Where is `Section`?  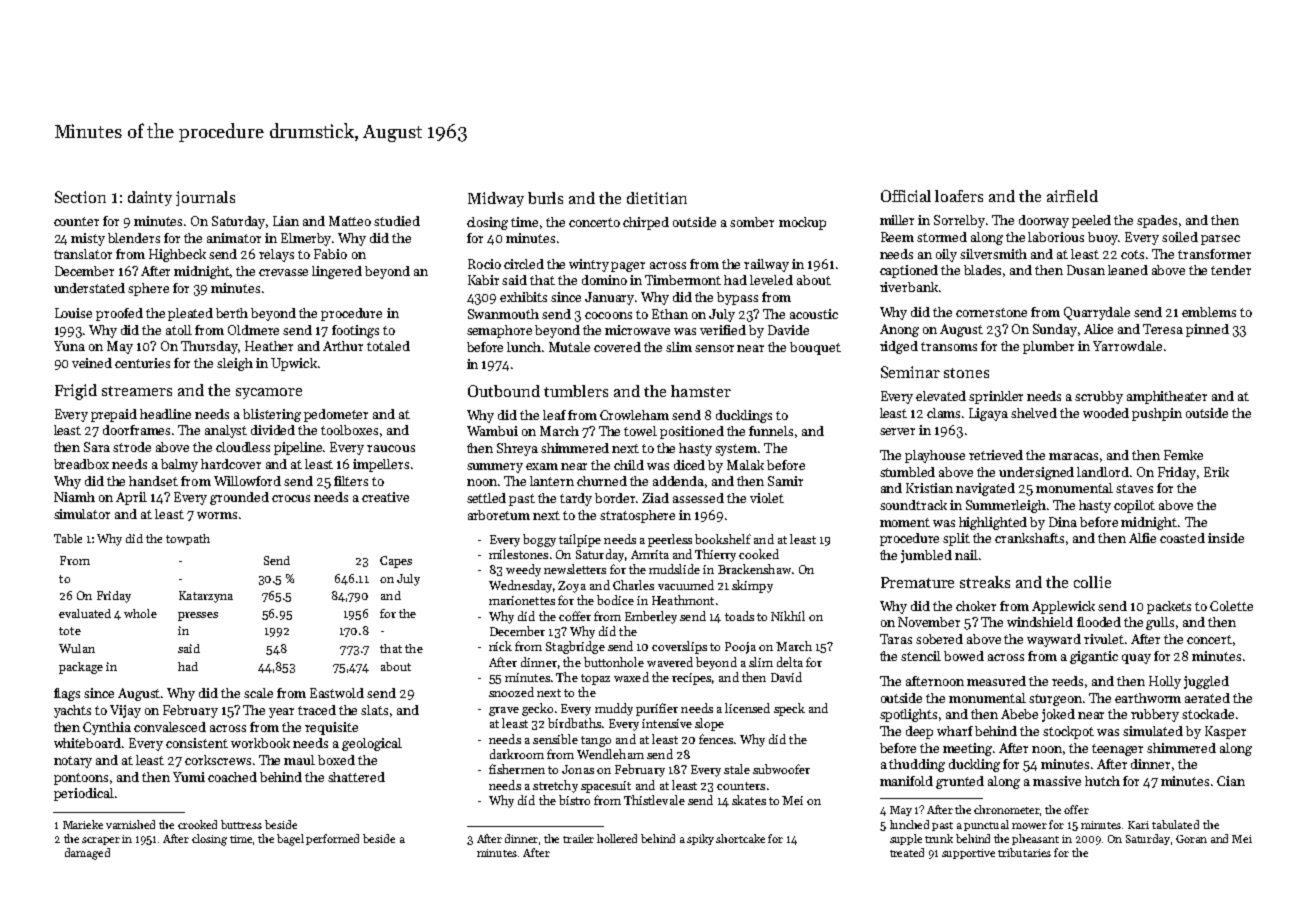 Section is located at coordinates (80, 197).
